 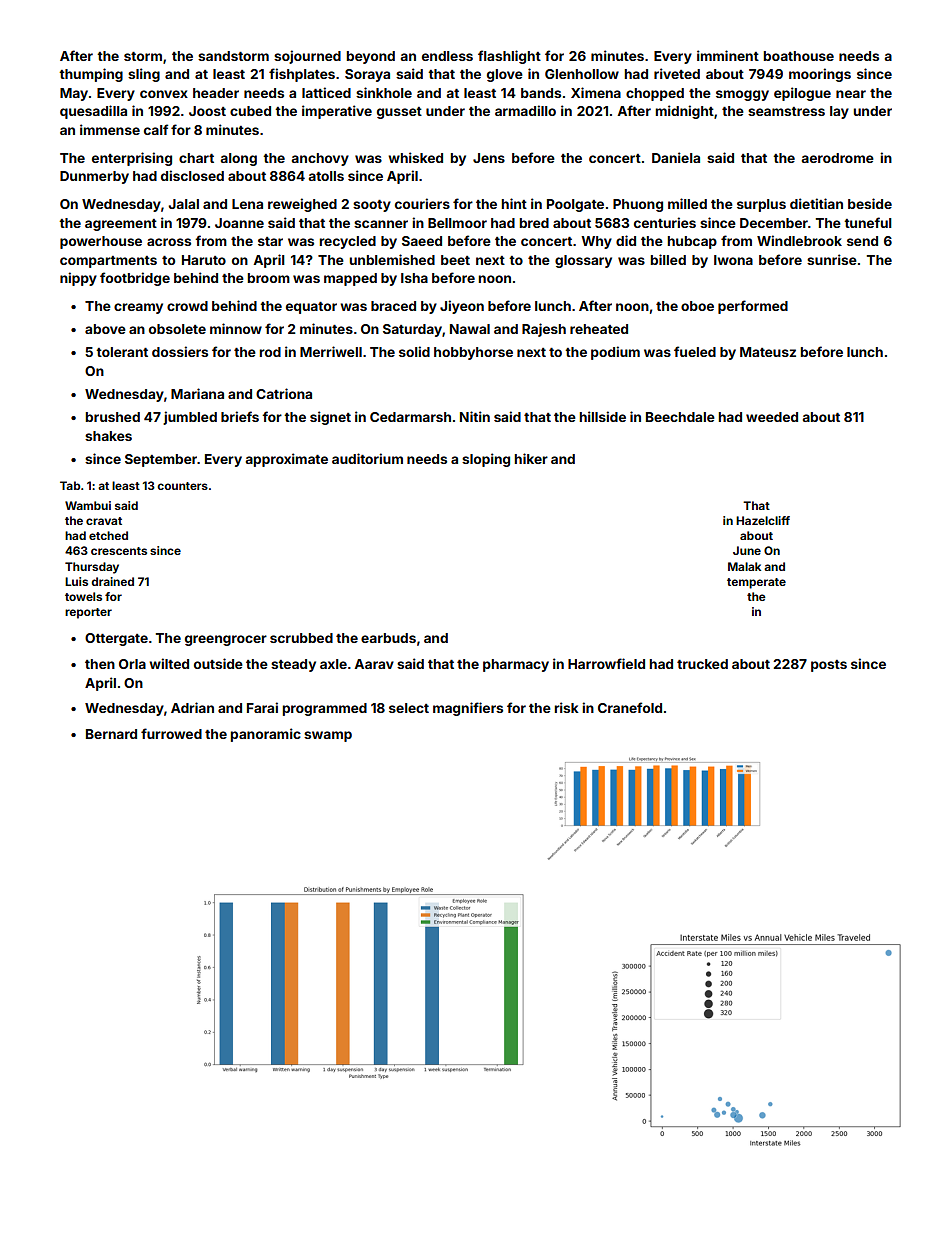 I want to click on Joost, so click(x=207, y=111).
